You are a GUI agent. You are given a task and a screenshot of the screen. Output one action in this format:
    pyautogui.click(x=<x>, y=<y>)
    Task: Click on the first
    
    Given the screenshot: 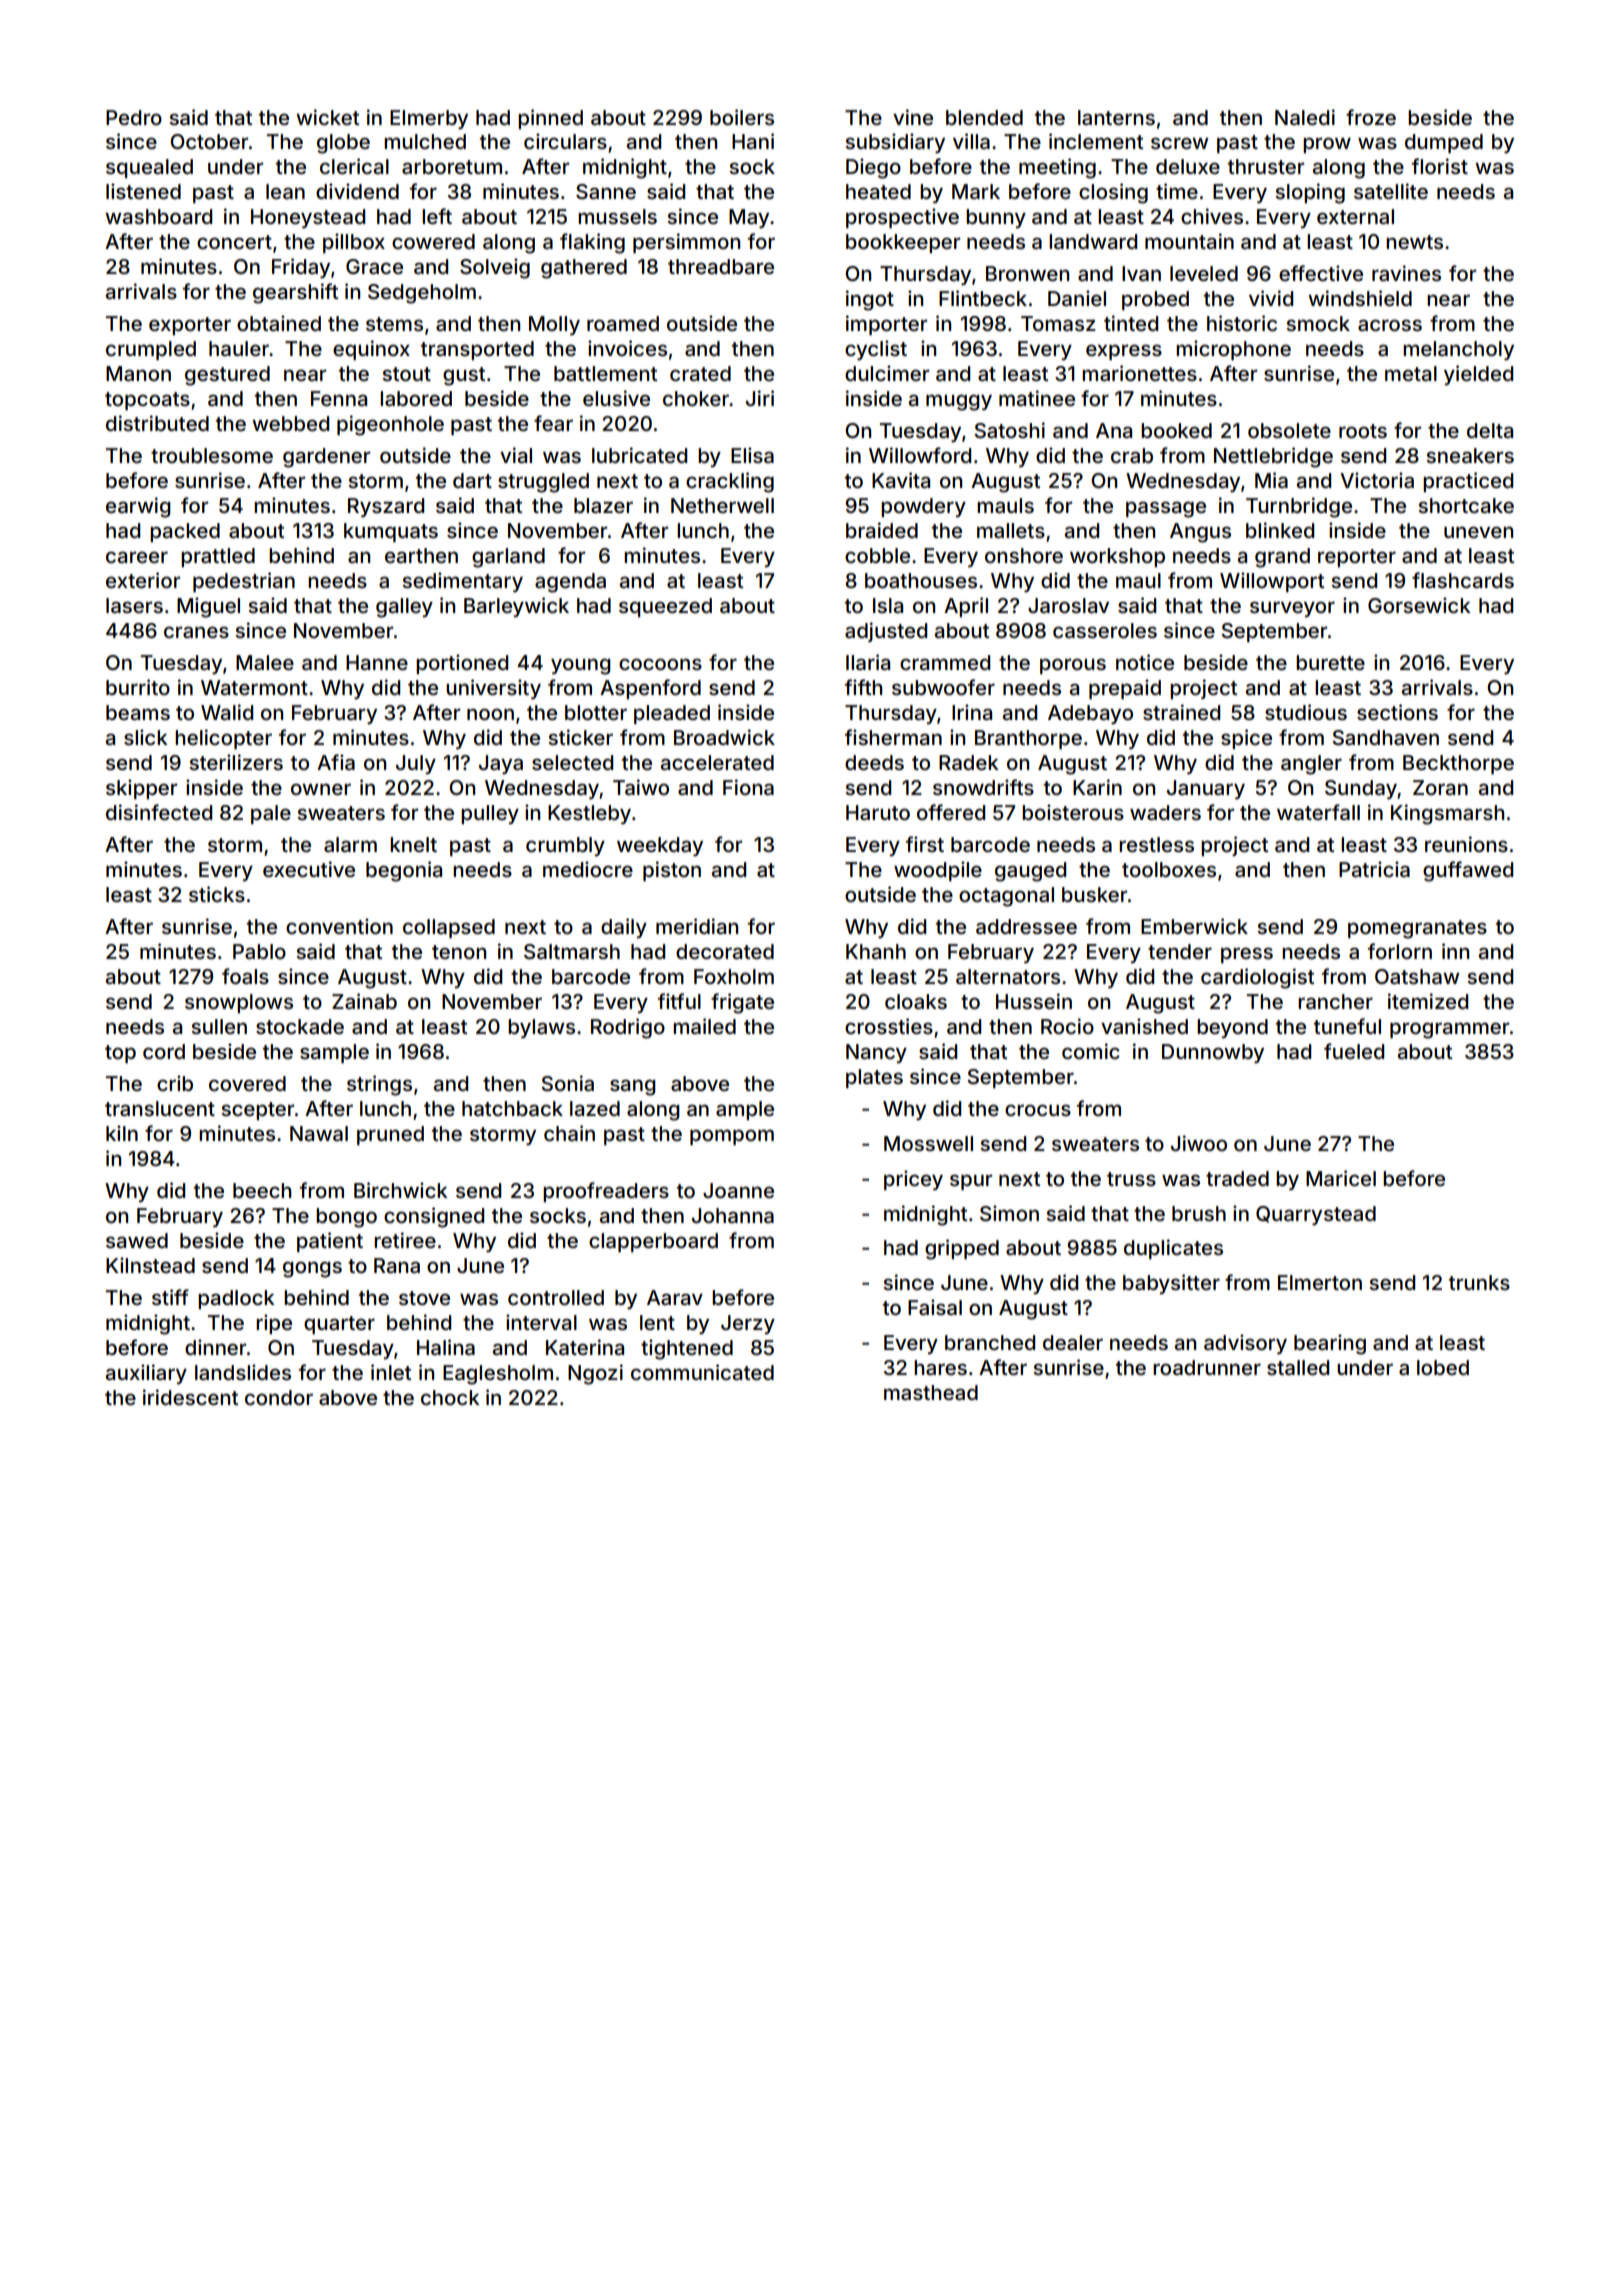 What is the action you would take?
    pyautogui.click(x=925, y=844)
